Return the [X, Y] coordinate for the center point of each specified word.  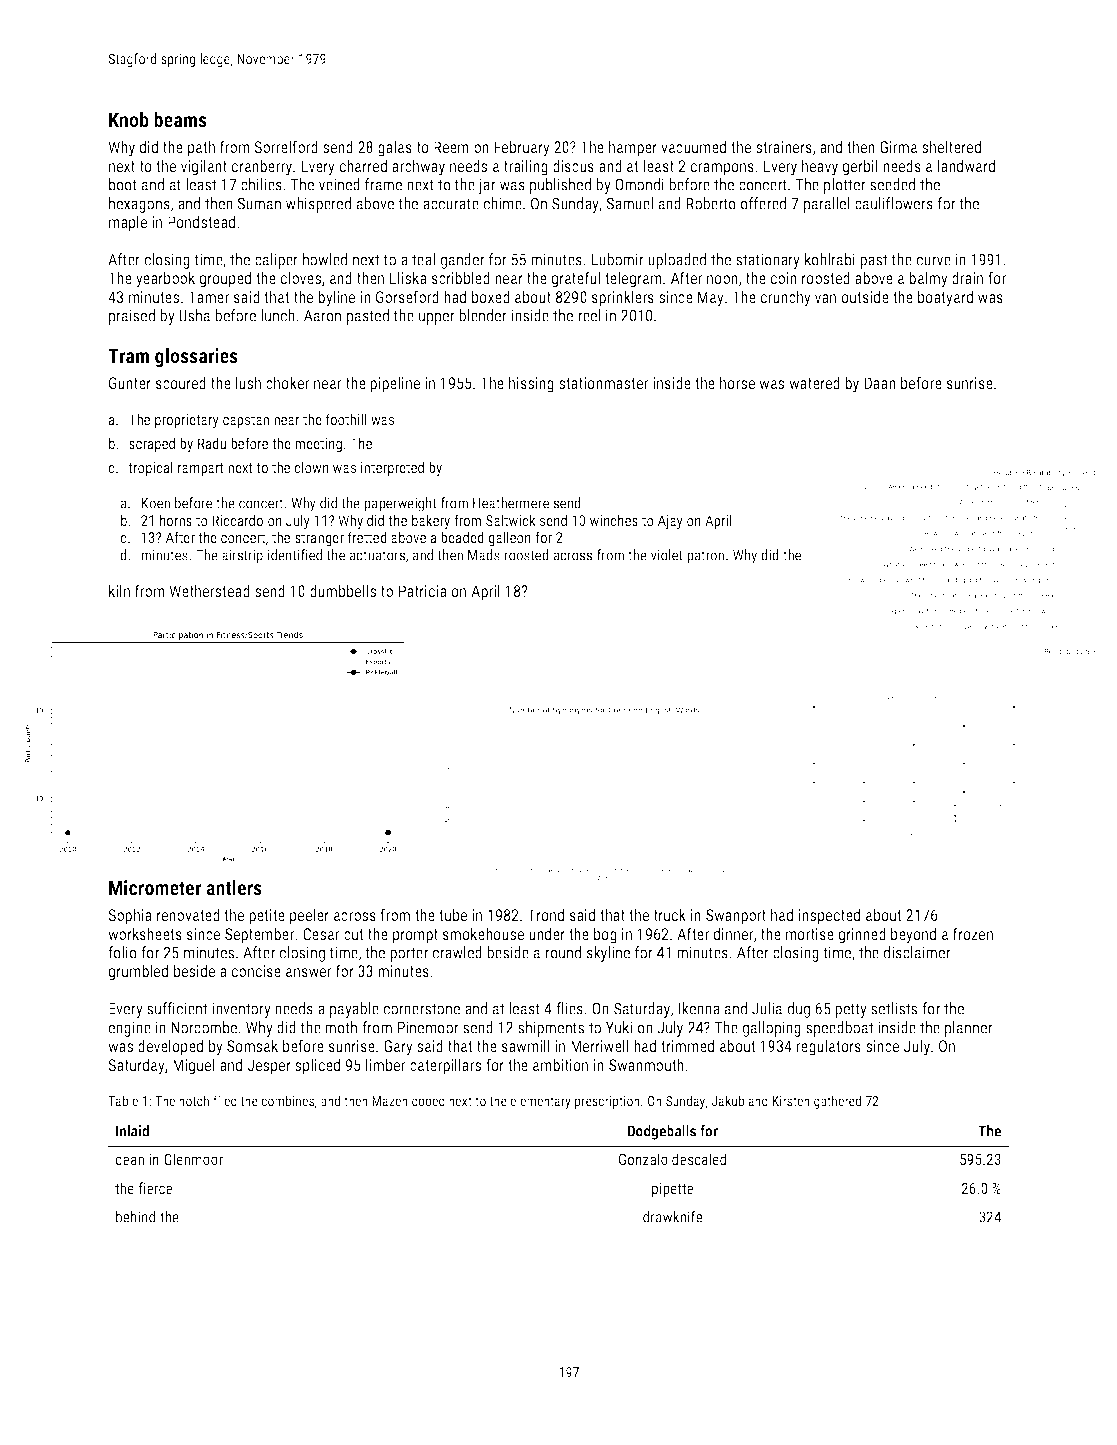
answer [308, 972]
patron [705, 557]
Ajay [670, 522]
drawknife [672, 1216]
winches [614, 520]
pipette [672, 1190]
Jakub [728, 1100]
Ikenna [699, 1008]
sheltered [951, 146]
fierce [155, 1188]
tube [453, 914]
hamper [633, 148]
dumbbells [343, 590]
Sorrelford [286, 146]
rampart [201, 469]
